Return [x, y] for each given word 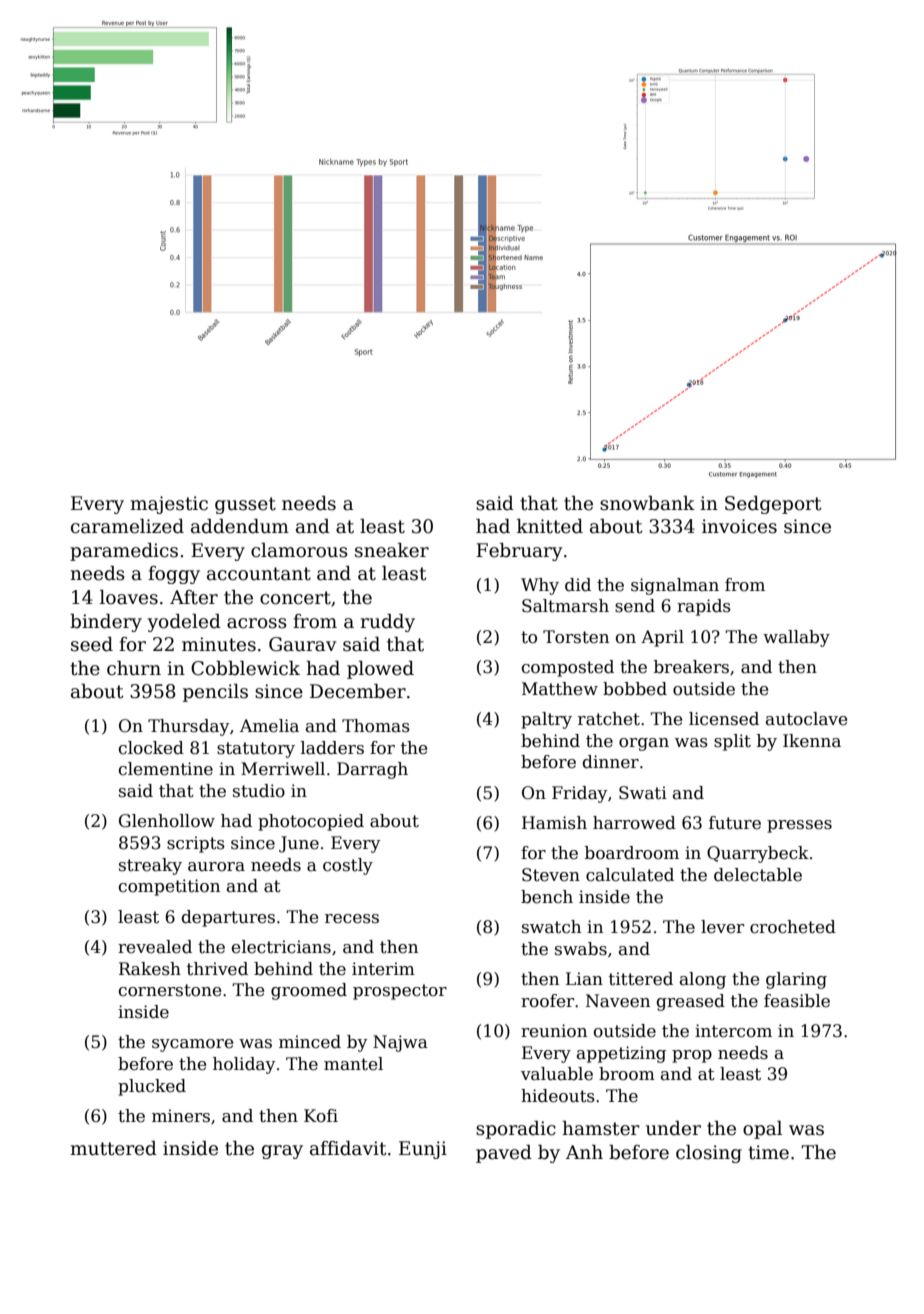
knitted [550, 526]
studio [259, 791]
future [735, 823]
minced [310, 1042]
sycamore [192, 1045]
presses [799, 826]
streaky [150, 866]
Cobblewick [245, 668]
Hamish [554, 823]
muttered [113, 1148]
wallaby [796, 638]
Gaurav [303, 644]
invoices [739, 526]
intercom [733, 1031]
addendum [240, 526]
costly [348, 866]
